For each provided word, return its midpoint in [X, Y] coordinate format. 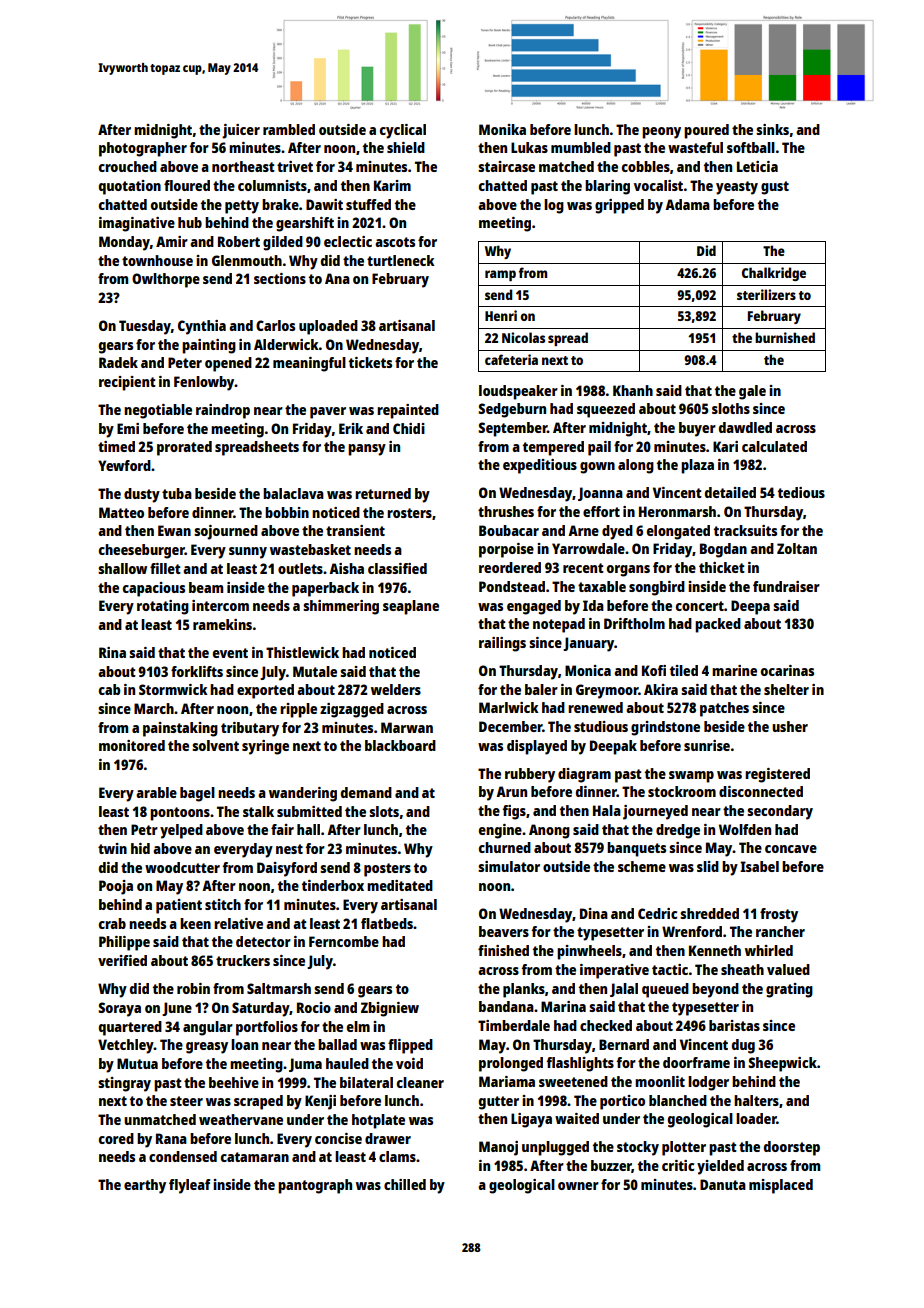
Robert [239, 241]
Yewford [124, 465]
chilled [405, 1184]
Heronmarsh [677, 511]
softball [751, 147]
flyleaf [190, 1186]
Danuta [723, 1184]
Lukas [529, 147]
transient [355, 530]
